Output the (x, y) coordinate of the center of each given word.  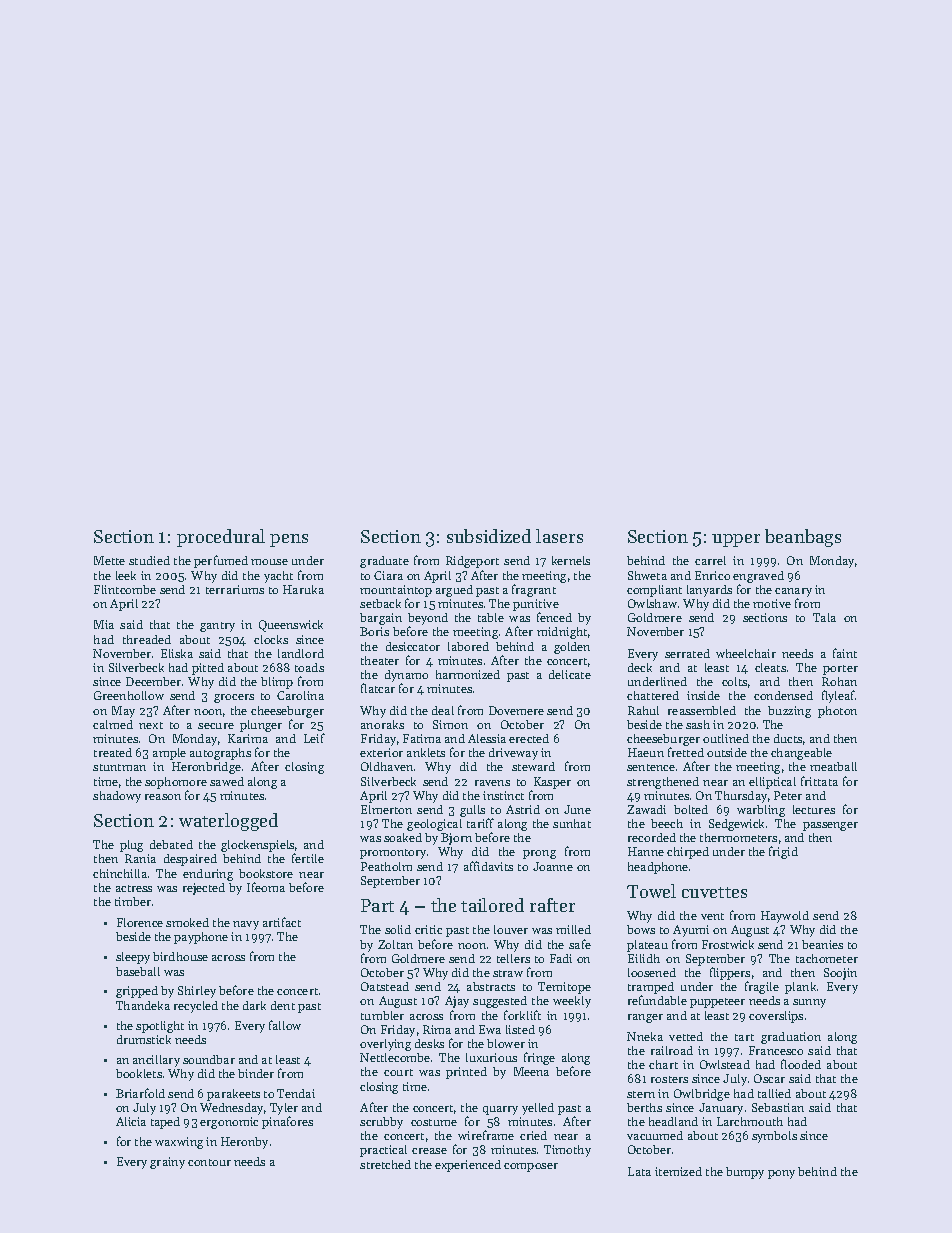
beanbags (803, 538)
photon (837, 712)
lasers (559, 536)
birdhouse (180, 956)
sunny (809, 1003)
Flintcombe (125, 589)
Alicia (131, 1121)
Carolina (300, 695)
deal (443, 710)
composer (531, 1167)
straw (508, 973)
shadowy (117, 797)
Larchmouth (750, 1121)
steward (533, 766)
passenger (830, 826)
